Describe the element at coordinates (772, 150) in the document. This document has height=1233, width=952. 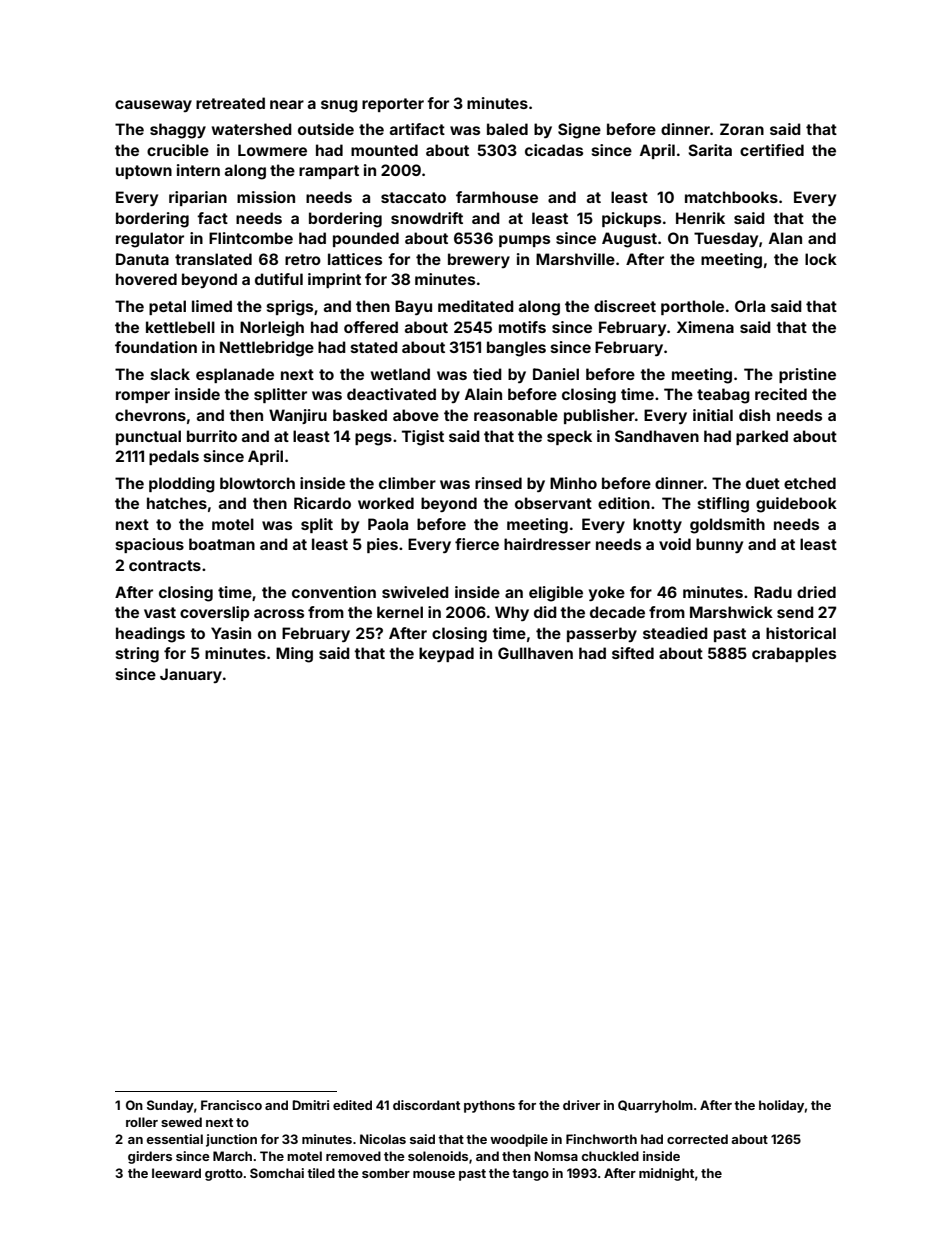
I see `certified` at that location.
